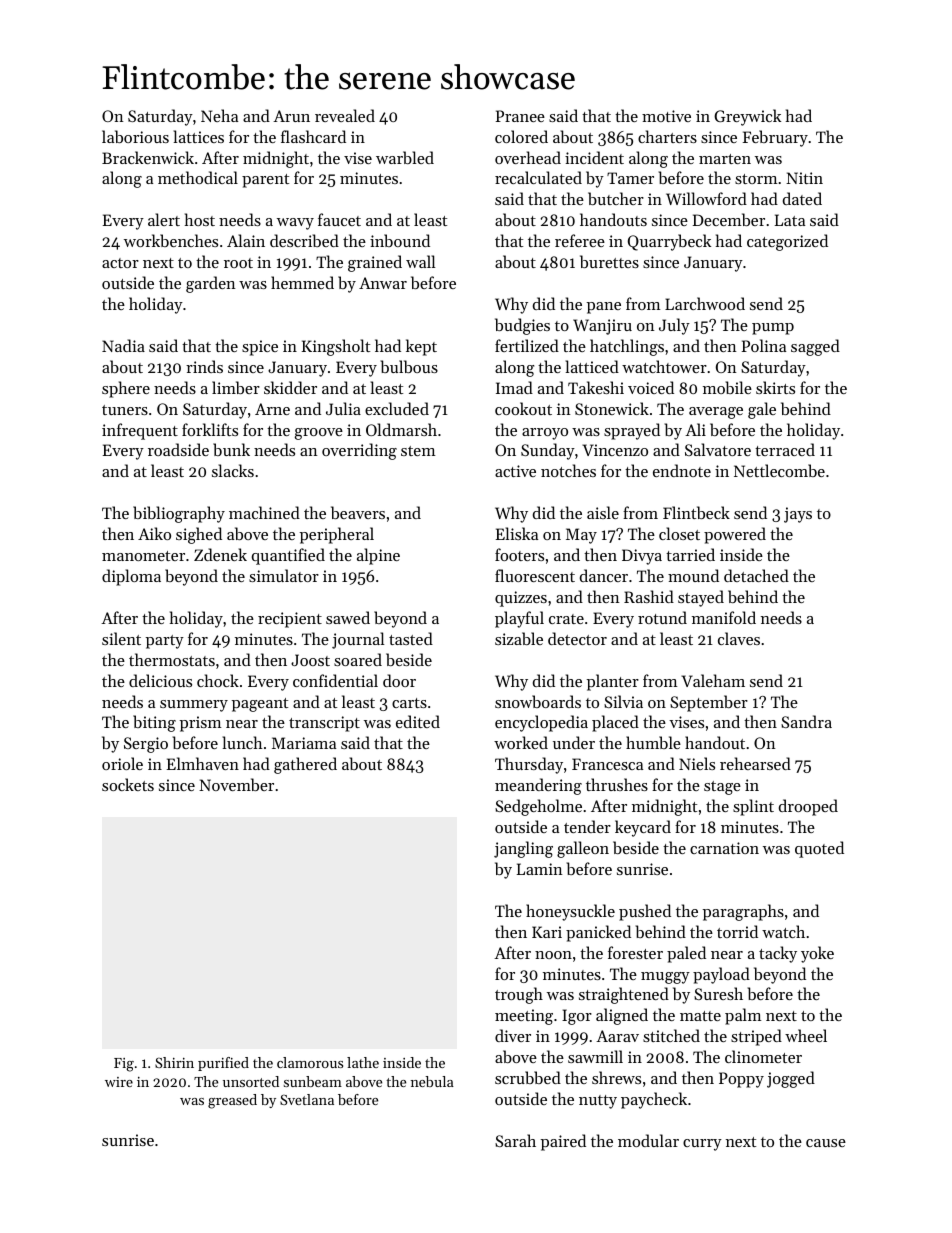 The height and width of the page is (1233, 952). Describe the element at coordinates (348, 617) in the page. I see `sawed` at that location.
